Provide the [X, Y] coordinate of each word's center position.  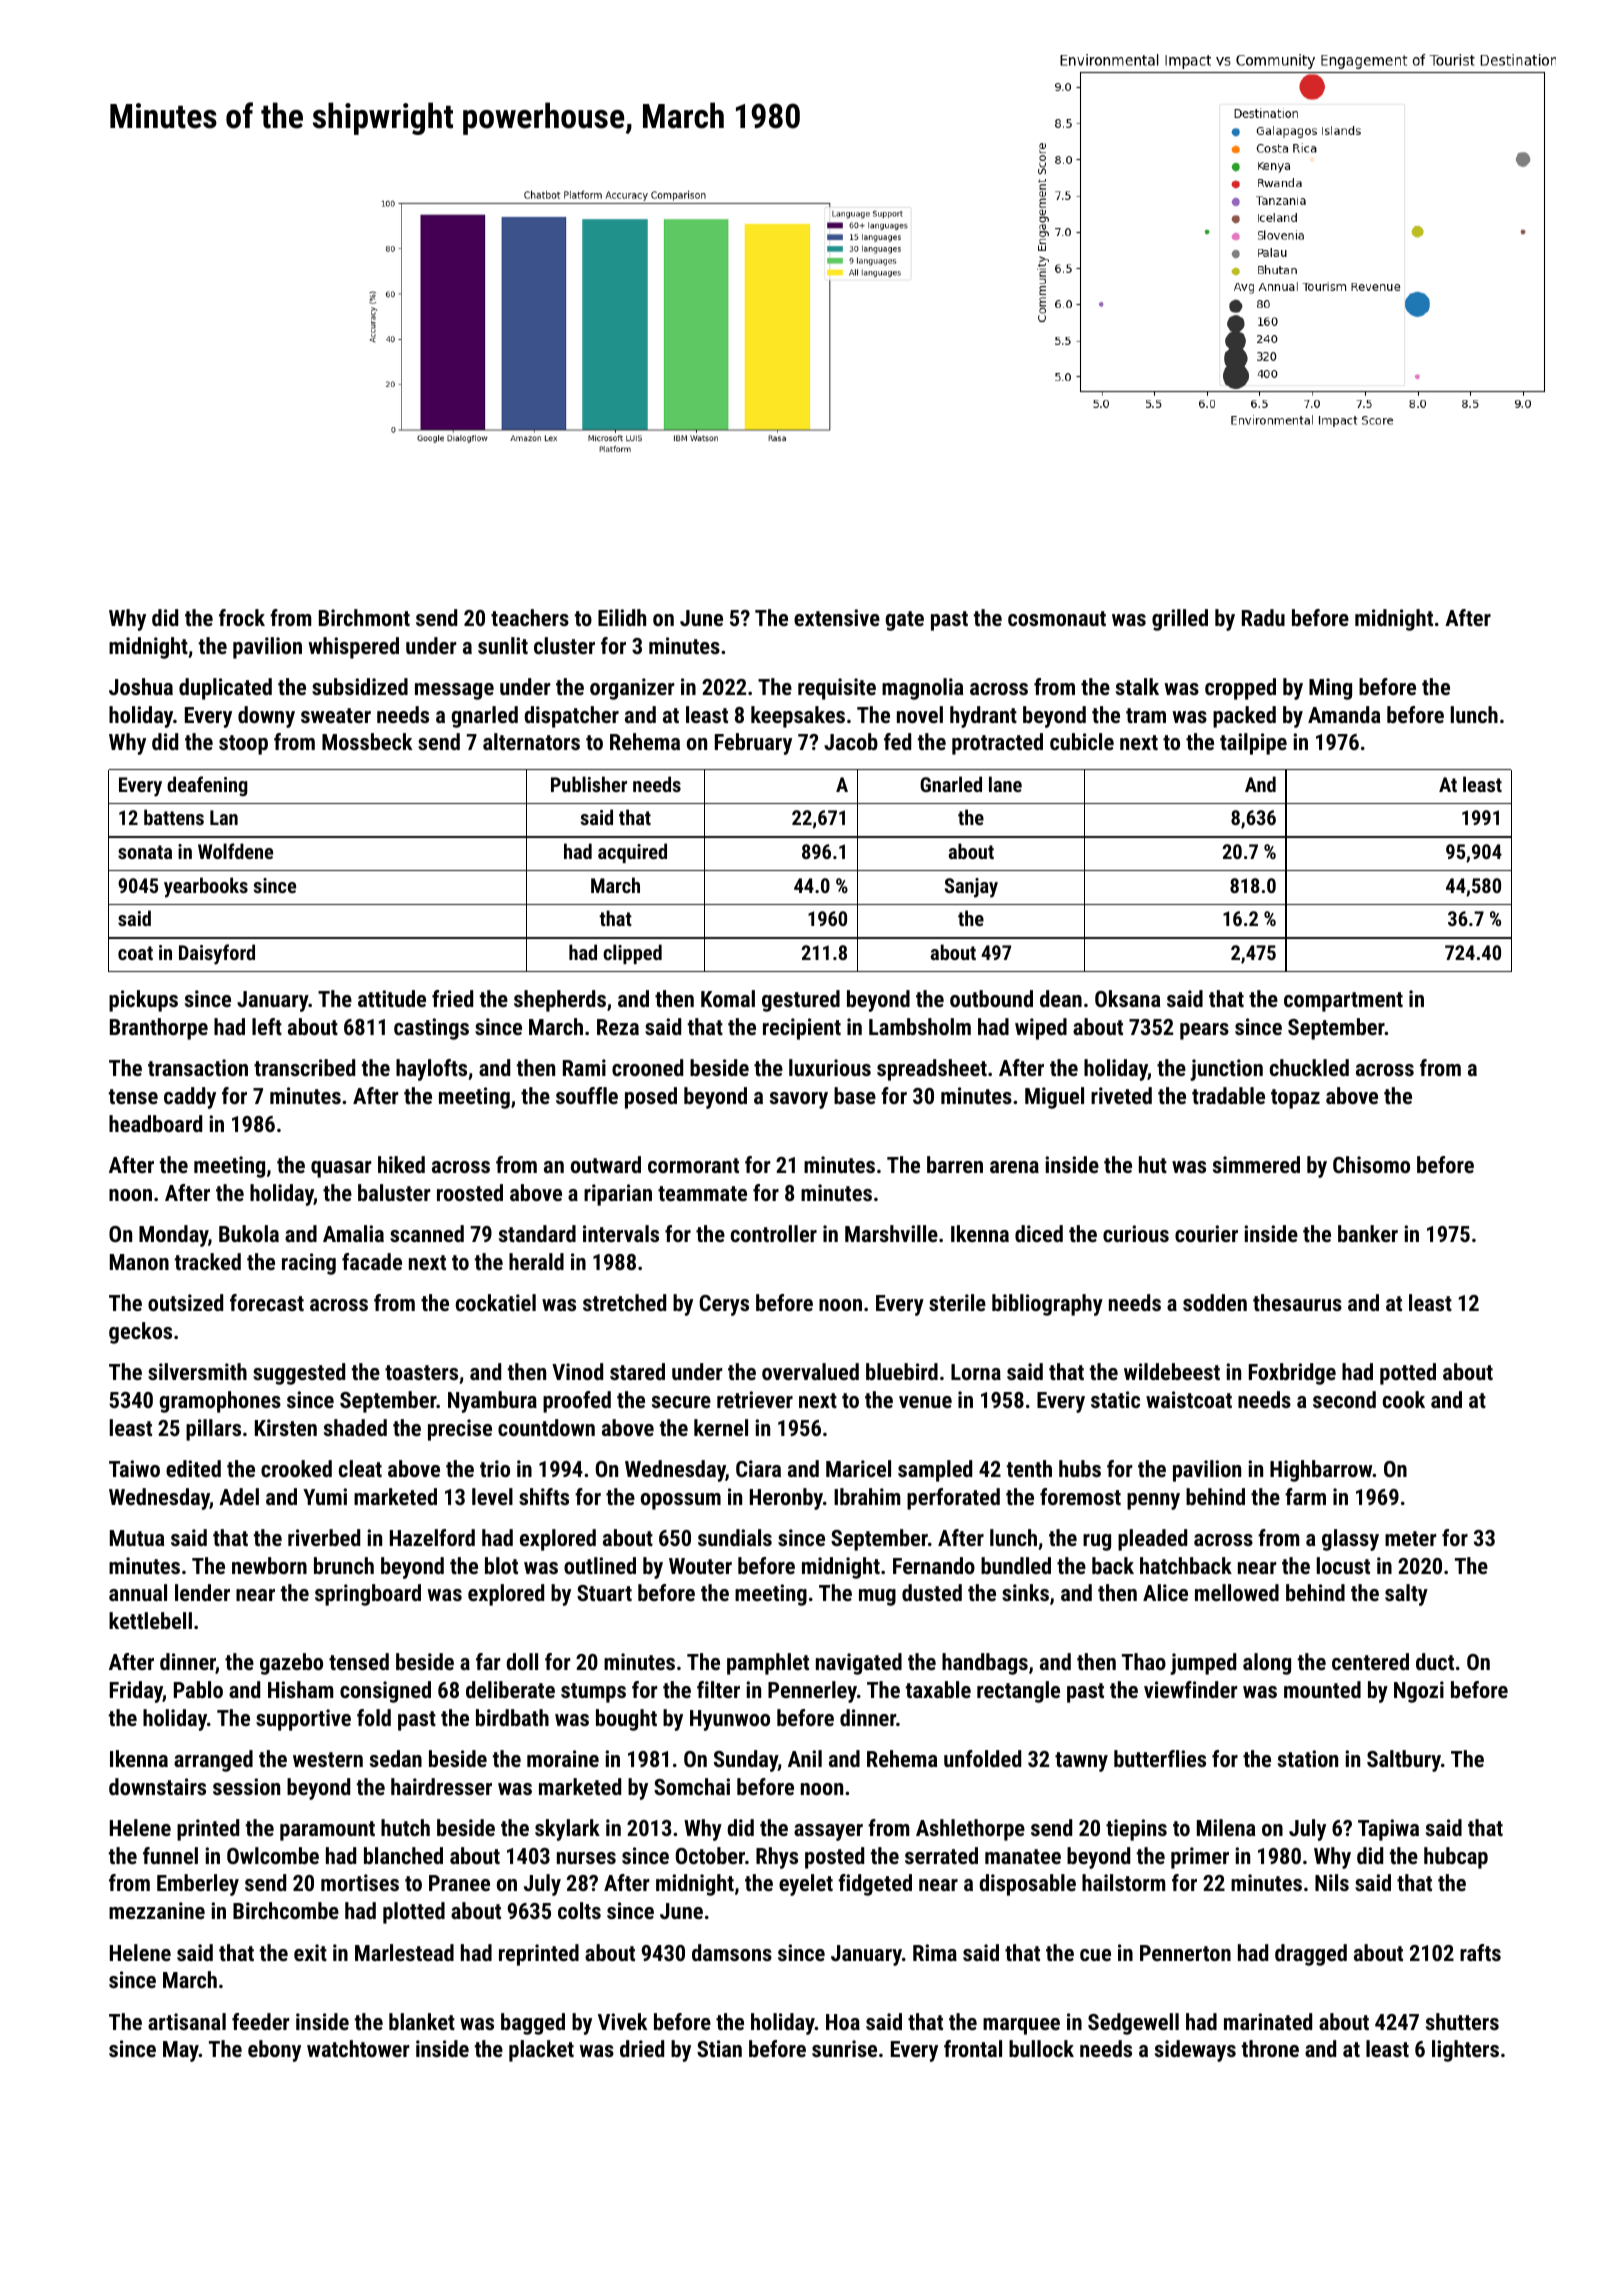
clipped [632, 954]
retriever [755, 1399]
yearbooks [206, 887]
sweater [336, 715]
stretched [624, 1302]
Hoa [843, 2022]
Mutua [137, 1538]
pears [1204, 1031]
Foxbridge [1292, 1374]
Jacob [851, 741]
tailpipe [1253, 744]
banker [1368, 1233]
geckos [140, 1333]
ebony [274, 2051]
